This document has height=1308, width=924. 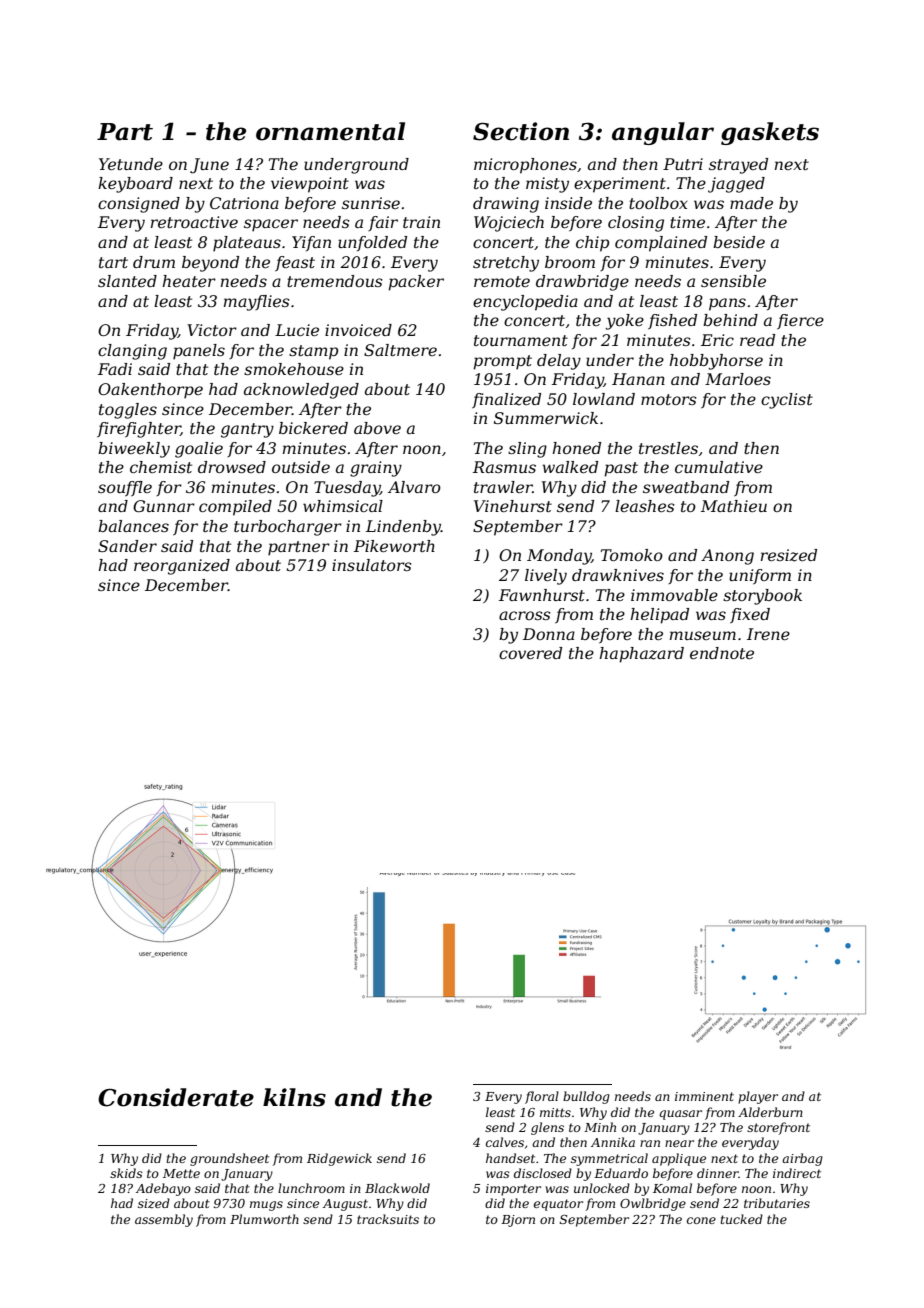 What do you see at coordinates (125, 488) in the document?
I see `souffle` at bounding box center [125, 488].
